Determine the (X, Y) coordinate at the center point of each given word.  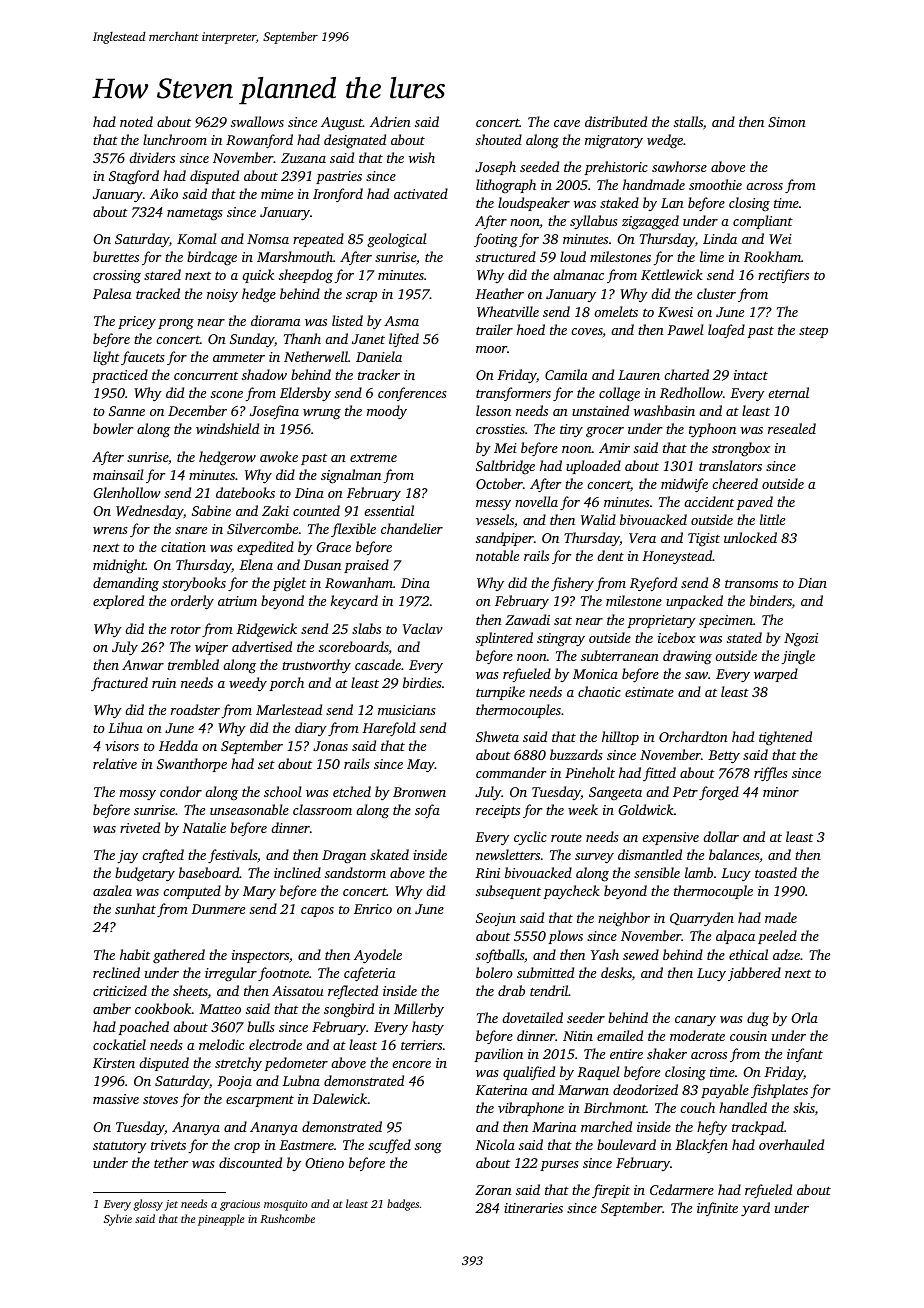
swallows (257, 121)
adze (786, 954)
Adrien (390, 121)
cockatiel (119, 1044)
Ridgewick (266, 630)
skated (389, 854)
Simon (787, 122)
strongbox (741, 449)
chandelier (412, 528)
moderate (697, 1035)
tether (171, 1162)
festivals (232, 856)
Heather (499, 293)
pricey (137, 322)
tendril (549, 990)
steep (813, 332)
